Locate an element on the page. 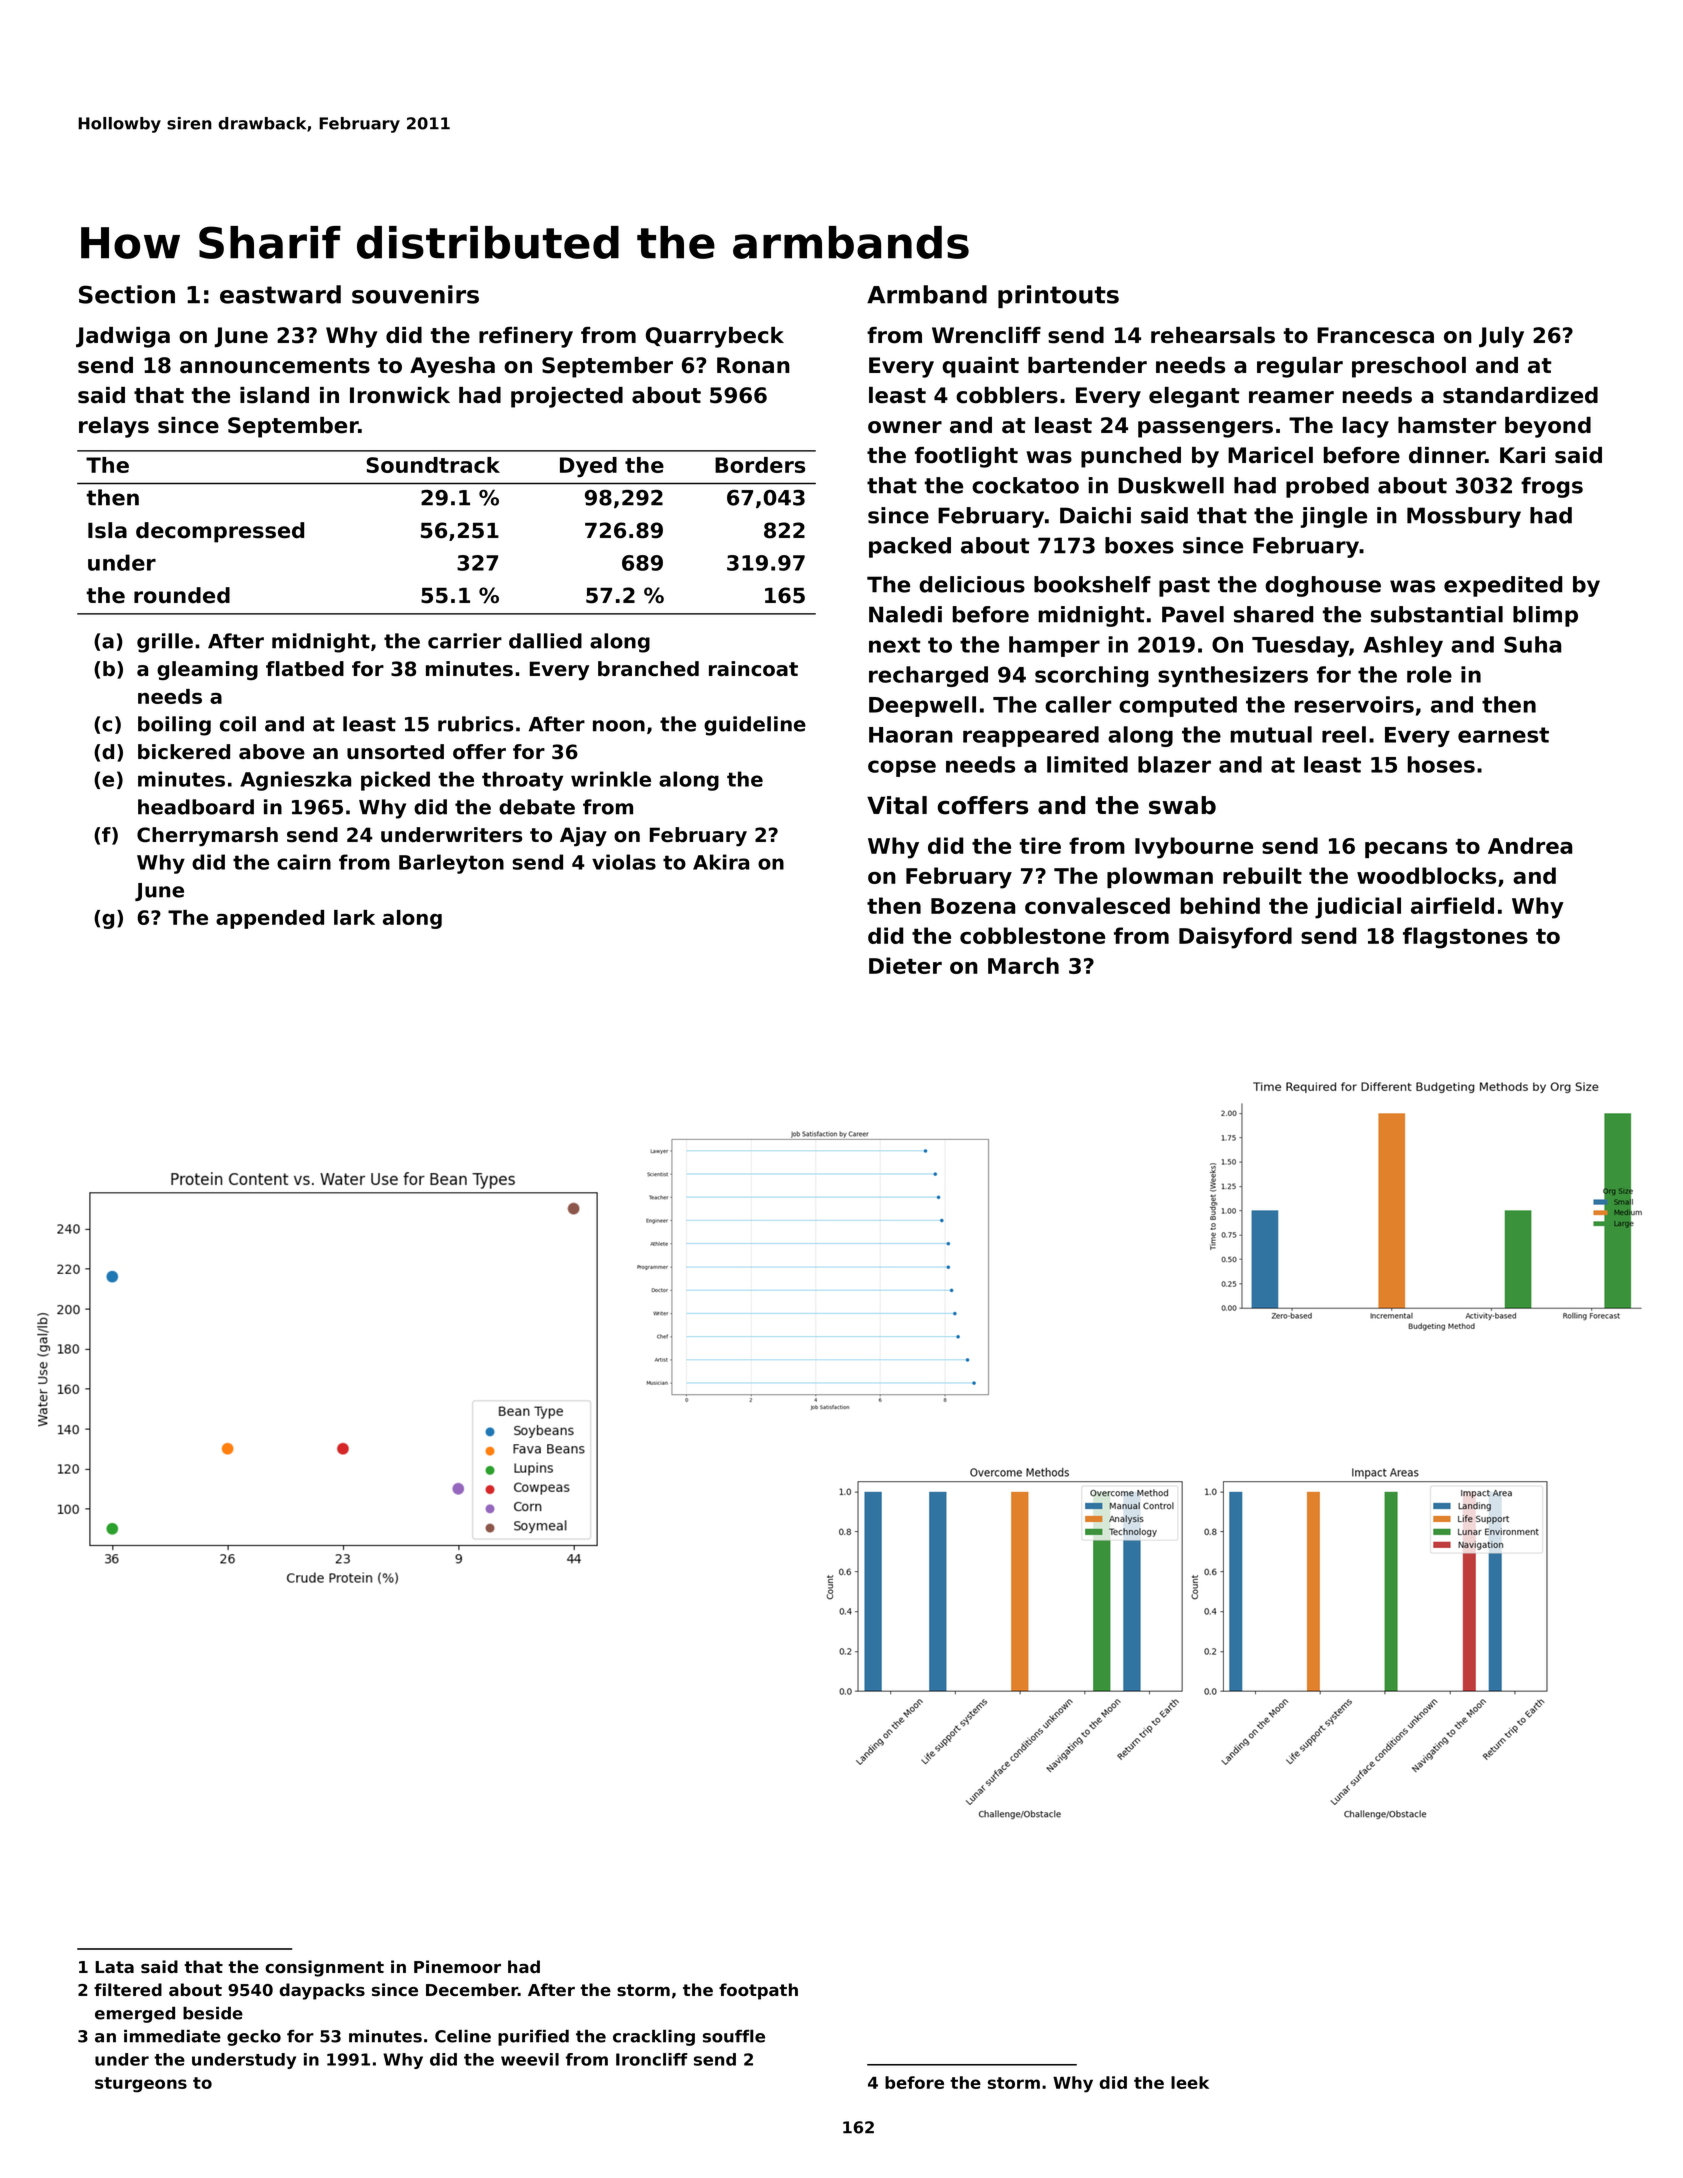 The height and width of the image is (2178, 1683). Daisyford is located at coordinates (1235, 938).
